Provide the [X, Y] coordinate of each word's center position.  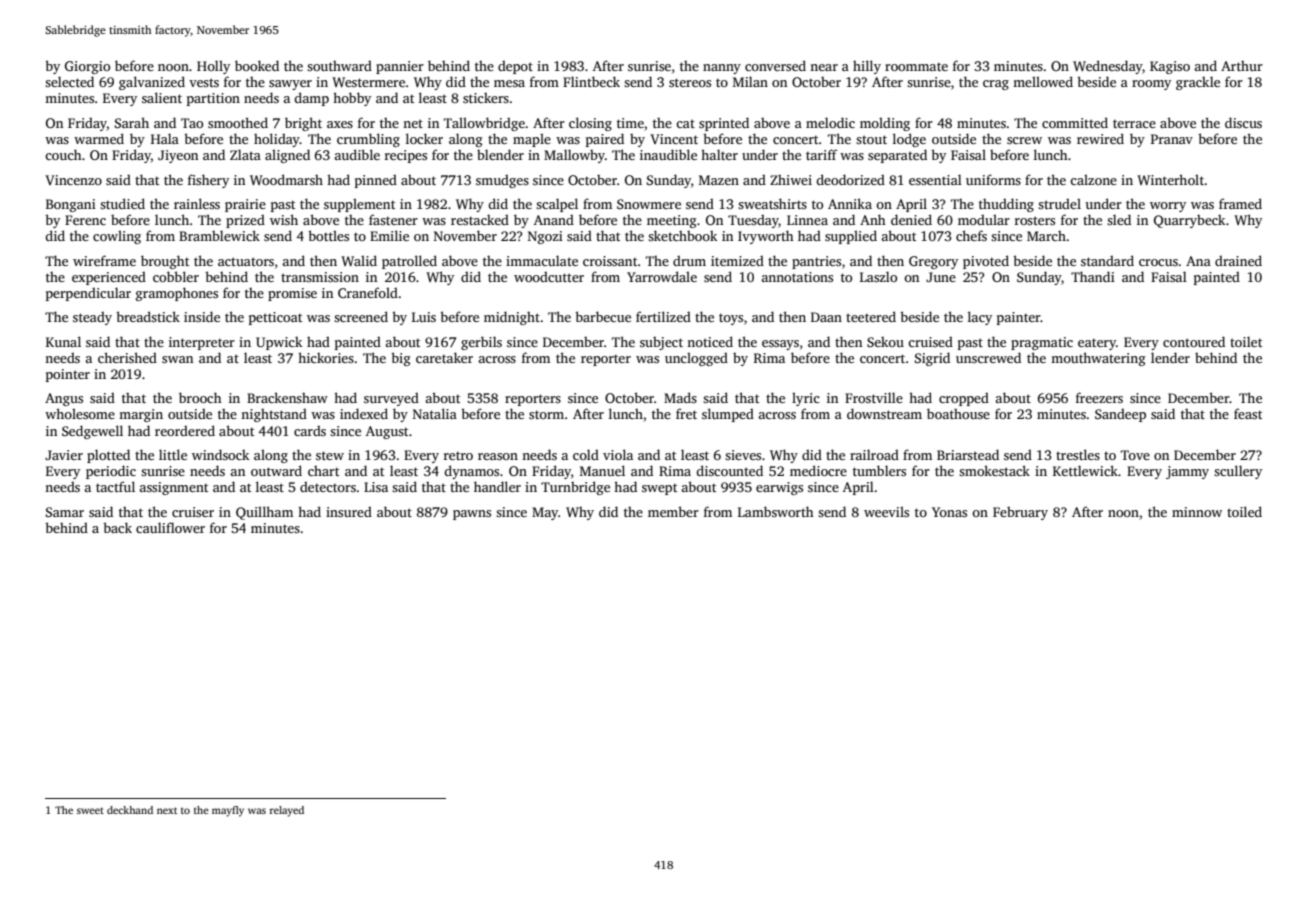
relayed [287, 811]
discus [1243, 122]
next [167, 810]
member [673, 511]
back [117, 527]
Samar [65, 512]
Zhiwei [791, 180]
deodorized [850, 179]
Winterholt [1171, 179]
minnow [1197, 512]
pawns [472, 515]
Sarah [132, 122]
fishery [208, 181]
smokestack [994, 470]
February [1020, 513]
